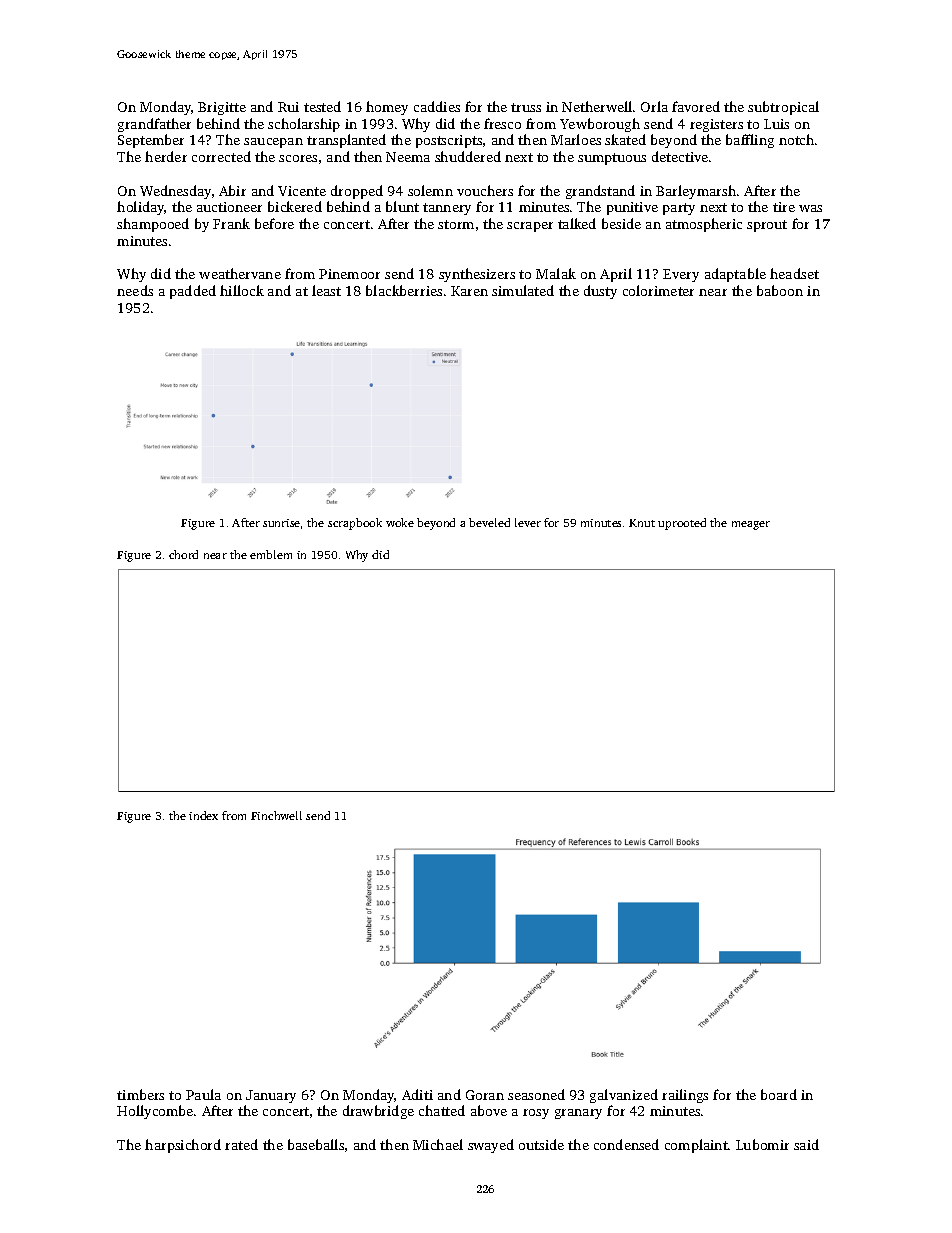 The image size is (952, 1233). I want to click on Finchwell, so click(276, 815).
